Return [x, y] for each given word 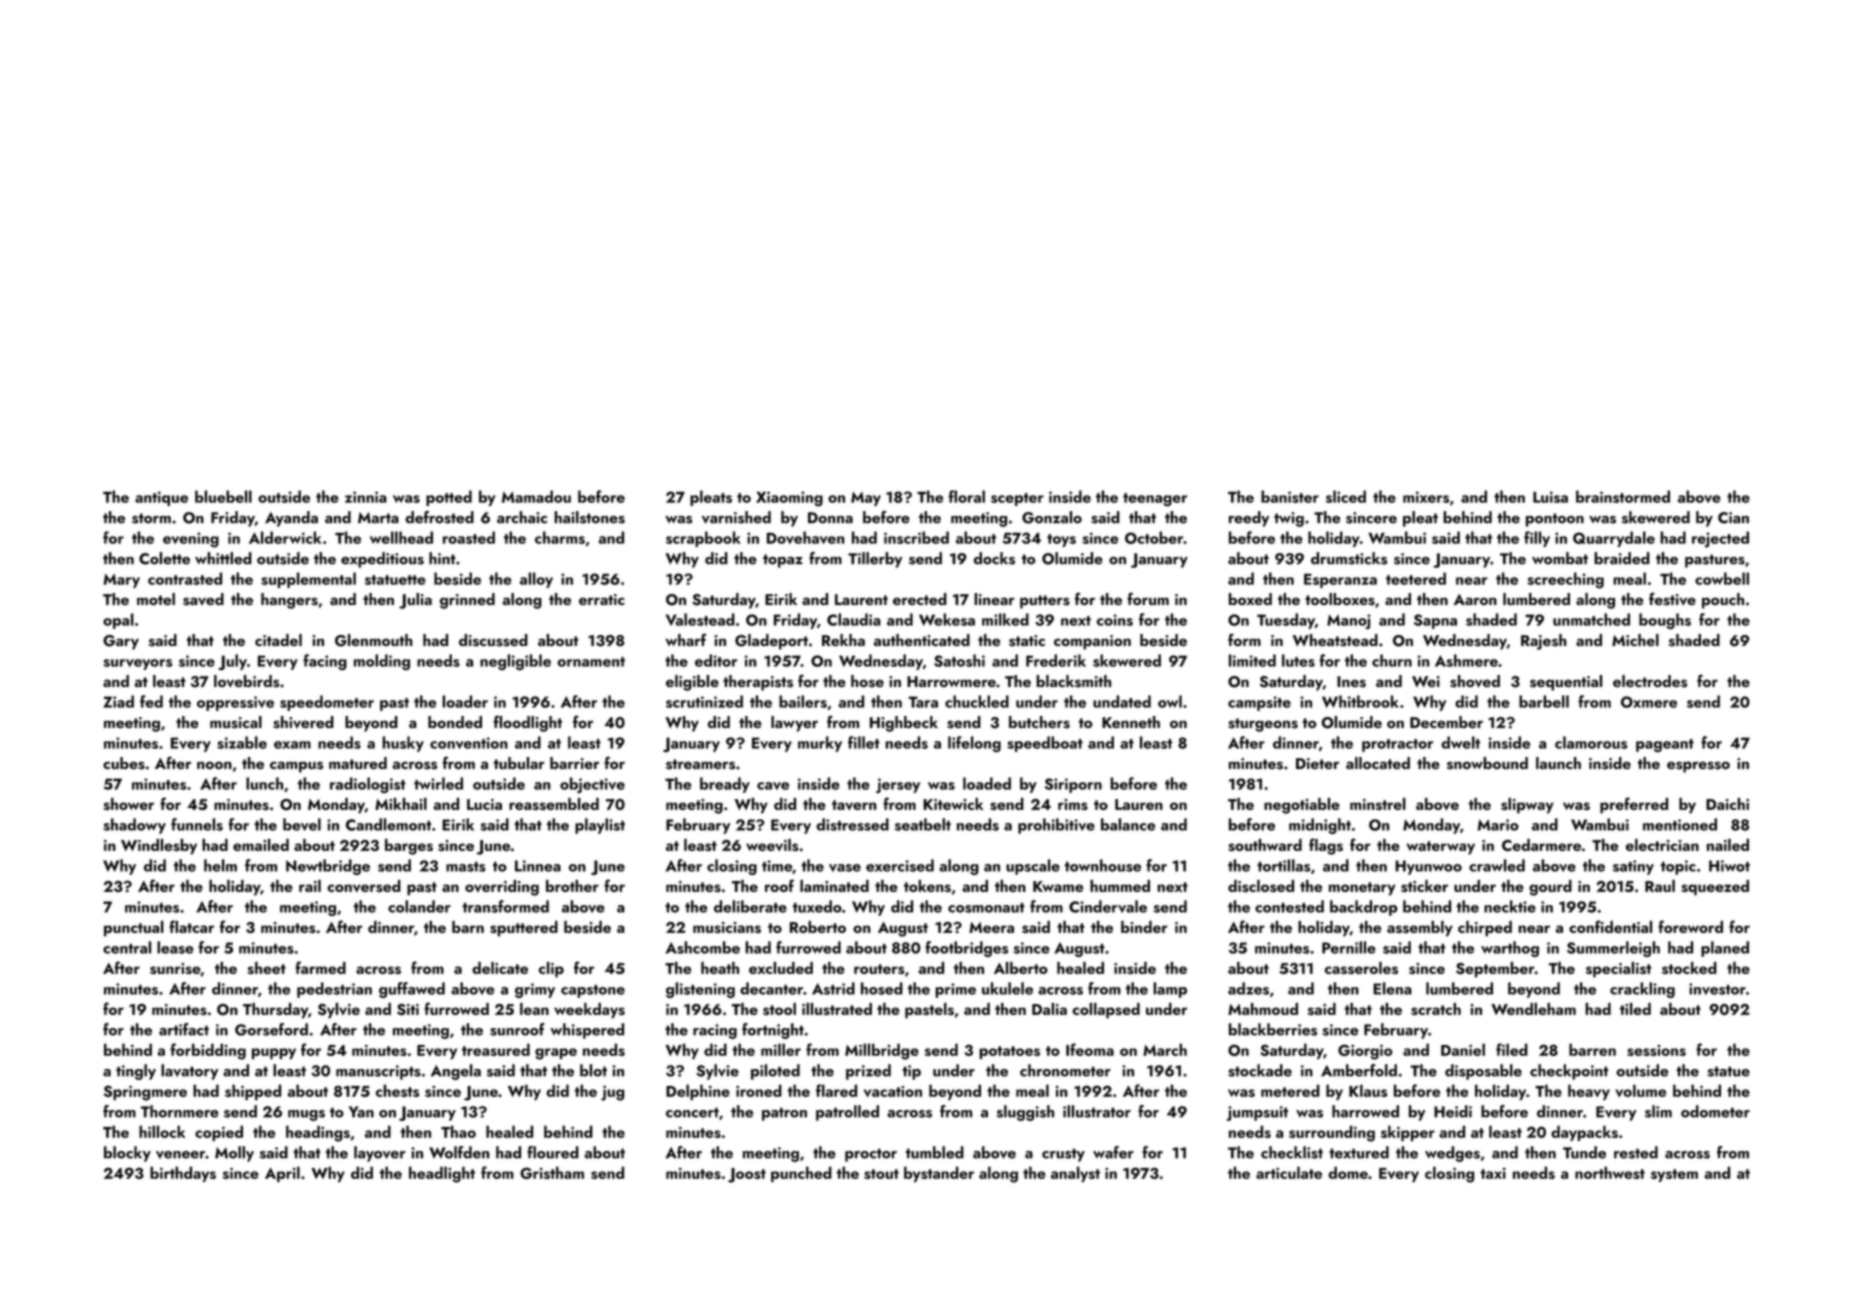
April [282, 1174]
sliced [1346, 496]
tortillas [1283, 865]
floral [966, 496]
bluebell [223, 496]
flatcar [191, 926]
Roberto [818, 927]
